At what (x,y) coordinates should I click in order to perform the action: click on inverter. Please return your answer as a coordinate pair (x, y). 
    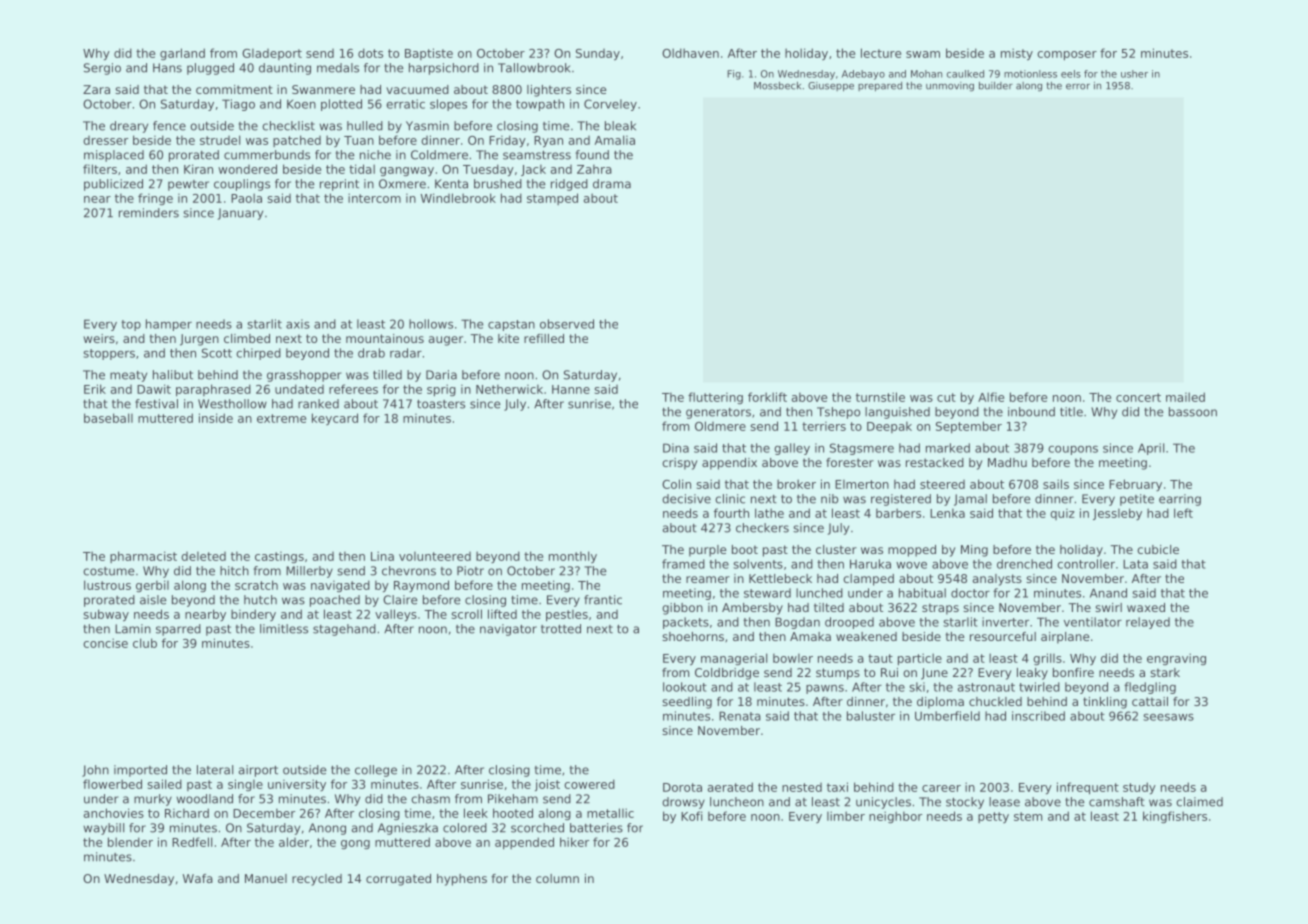
    Looking at the image, I should click on (1005, 622).
